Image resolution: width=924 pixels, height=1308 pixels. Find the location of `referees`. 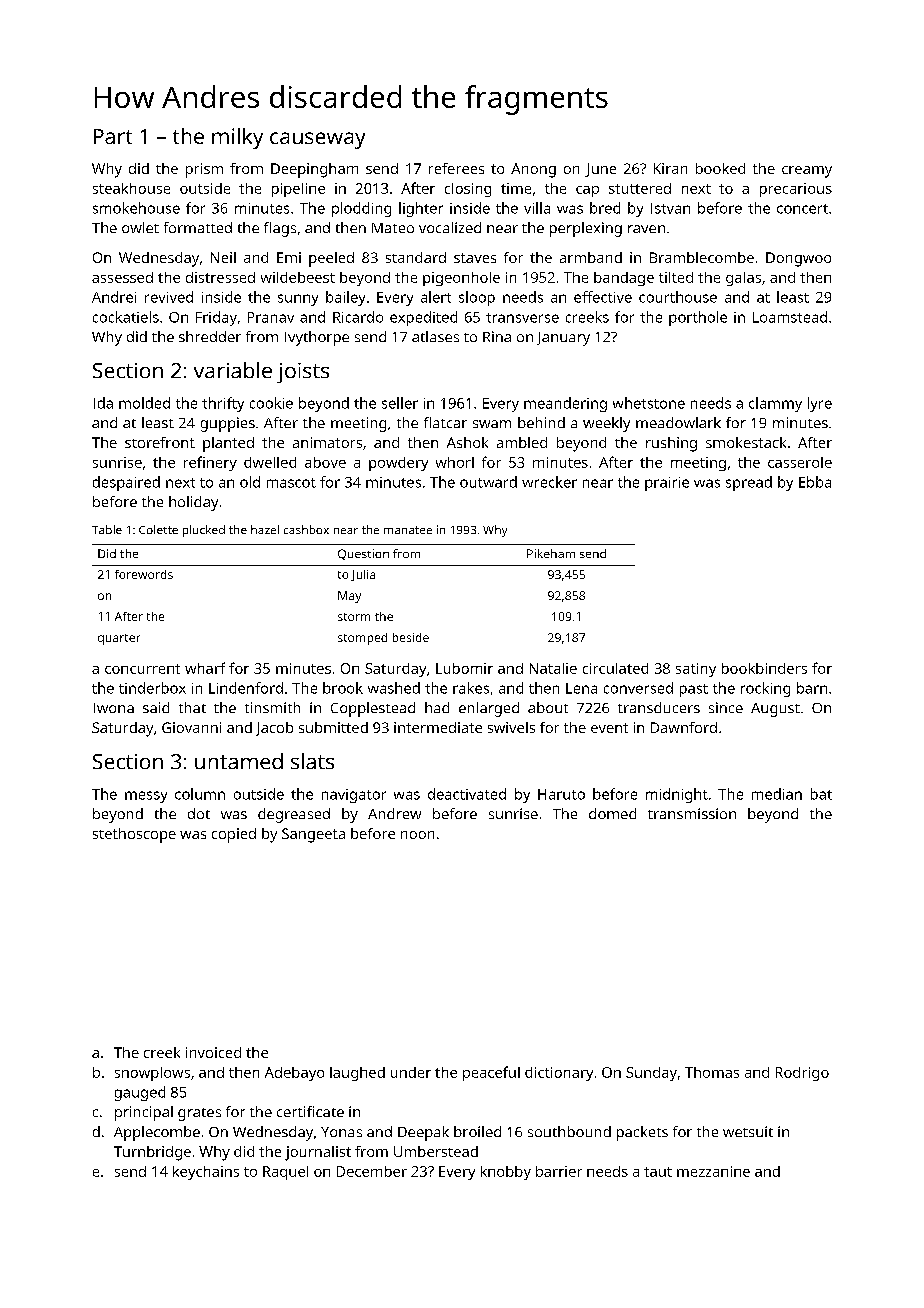

referees is located at coordinates (456, 168).
